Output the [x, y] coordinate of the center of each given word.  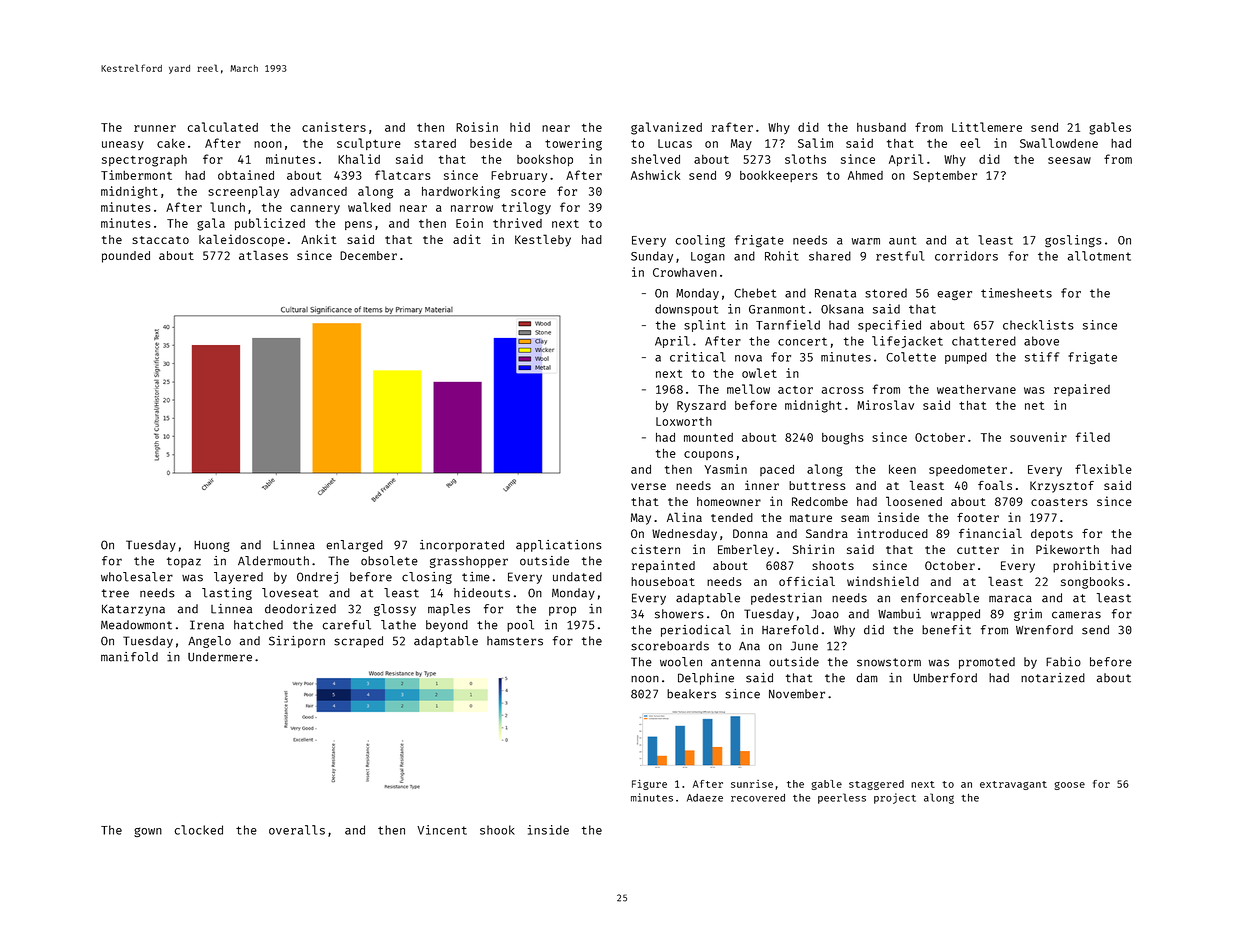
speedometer [968, 470]
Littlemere [987, 127]
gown [148, 832]
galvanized [666, 128]
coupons [708, 455]
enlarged [354, 546]
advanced [318, 191]
